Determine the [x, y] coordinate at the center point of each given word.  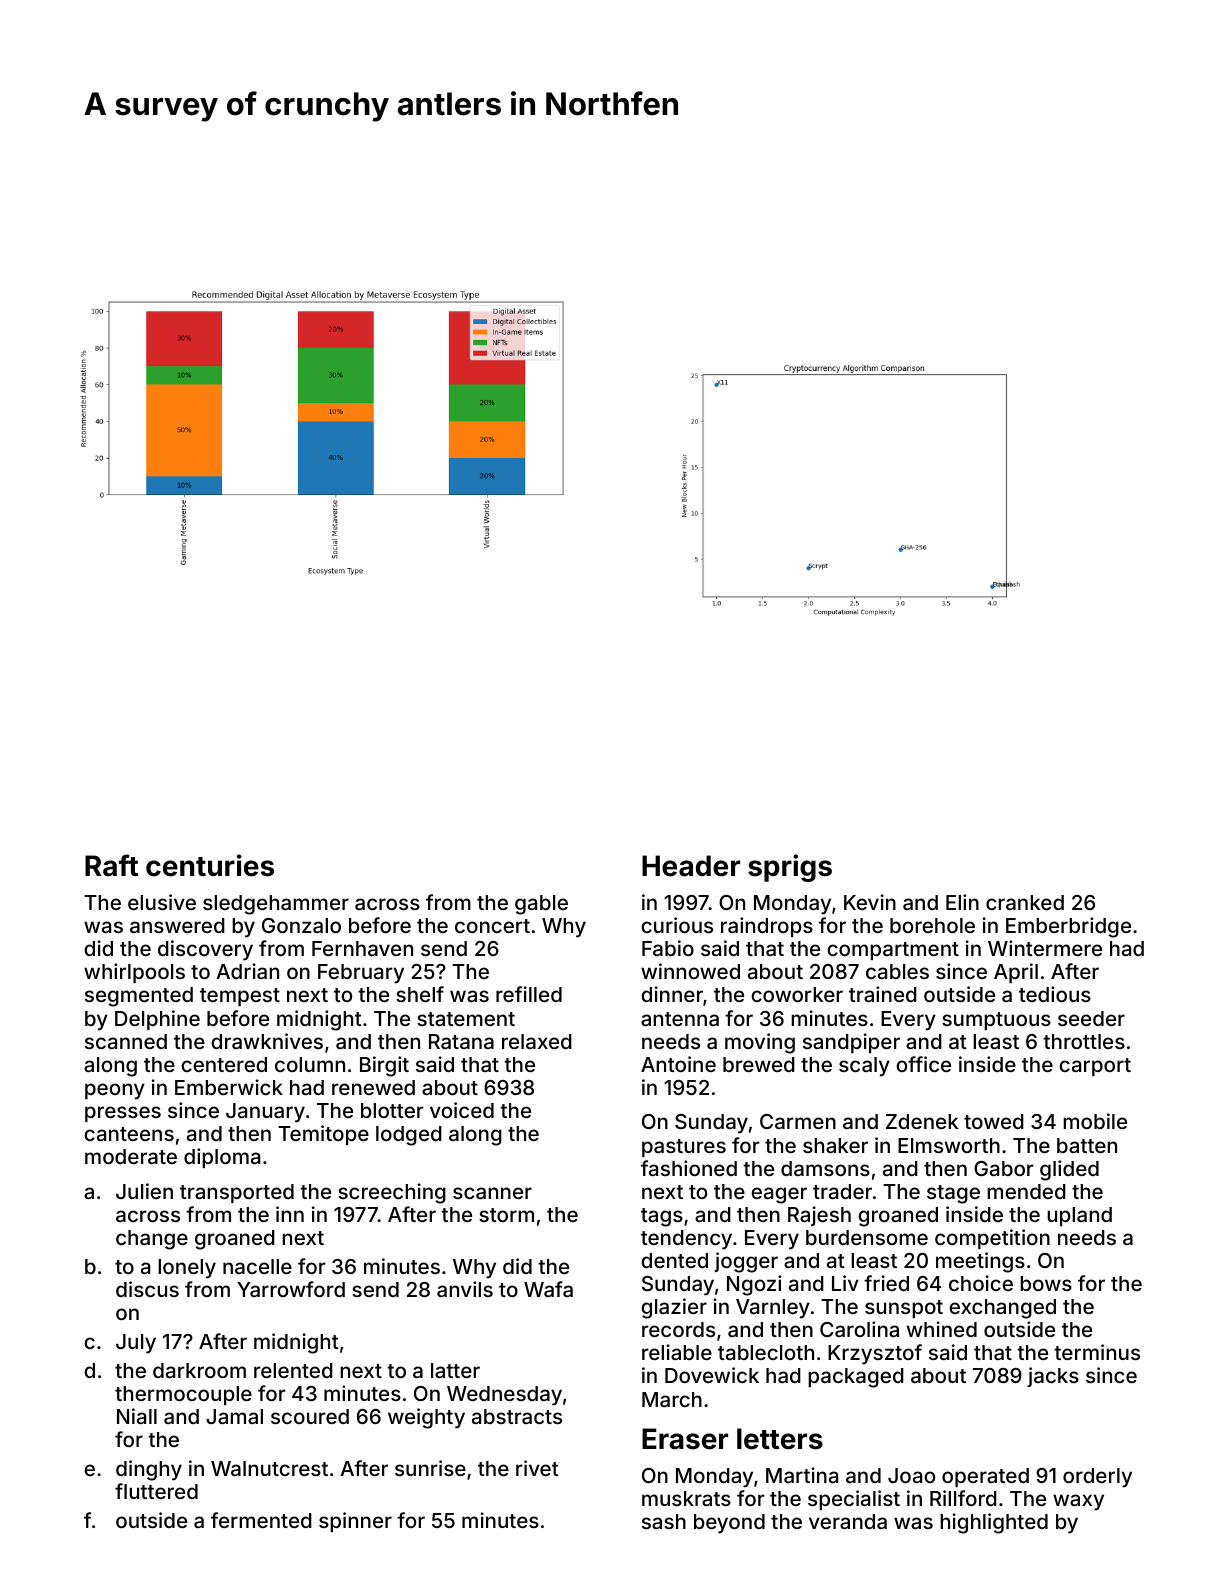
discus [147, 1289]
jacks [1053, 1377]
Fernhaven [362, 948]
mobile [1095, 1121]
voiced [462, 1110]
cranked [1025, 902]
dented [674, 1260]
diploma [222, 1158]
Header [691, 866]
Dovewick [712, 1375]
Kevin [870, 902]
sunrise [430, 1468]
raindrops [767, 927]
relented [293, 1370]
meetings [980, 1262]
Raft [111, 865]
